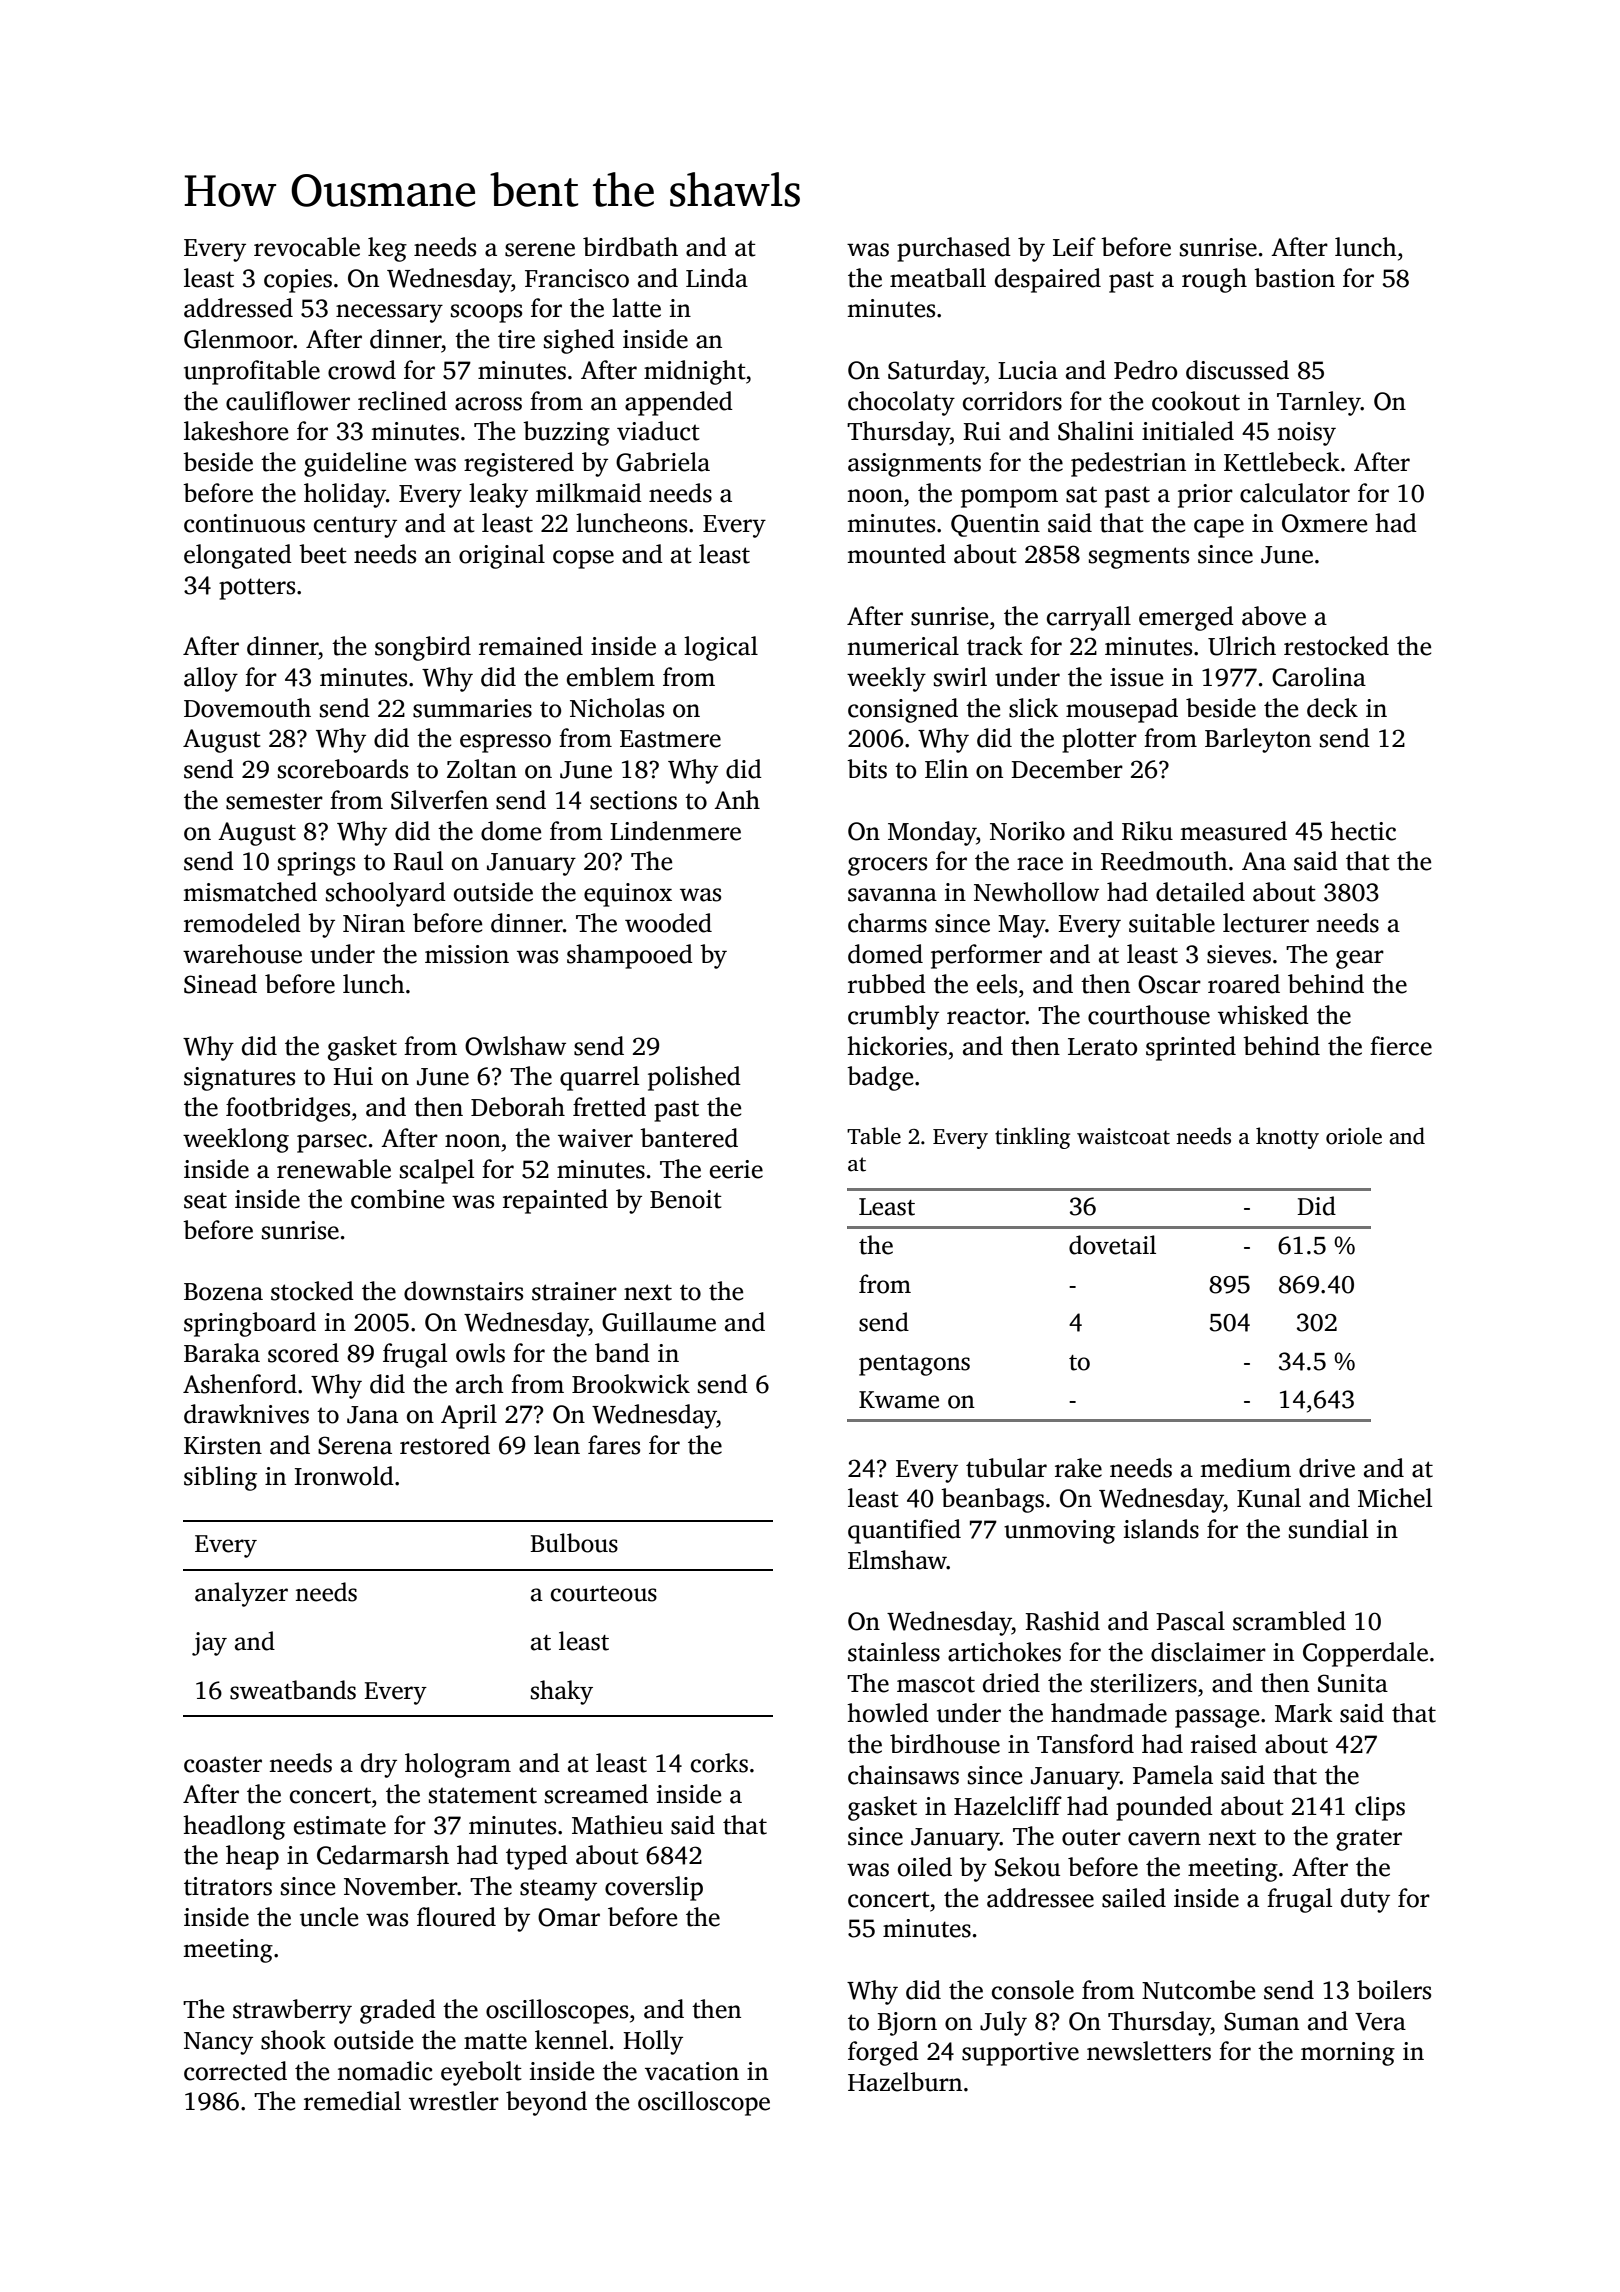 This screenshot has height=2292, width=1620. Describe the element at coordinates (1040, 1898) in the screenshot. I see `addressee` at that location.
